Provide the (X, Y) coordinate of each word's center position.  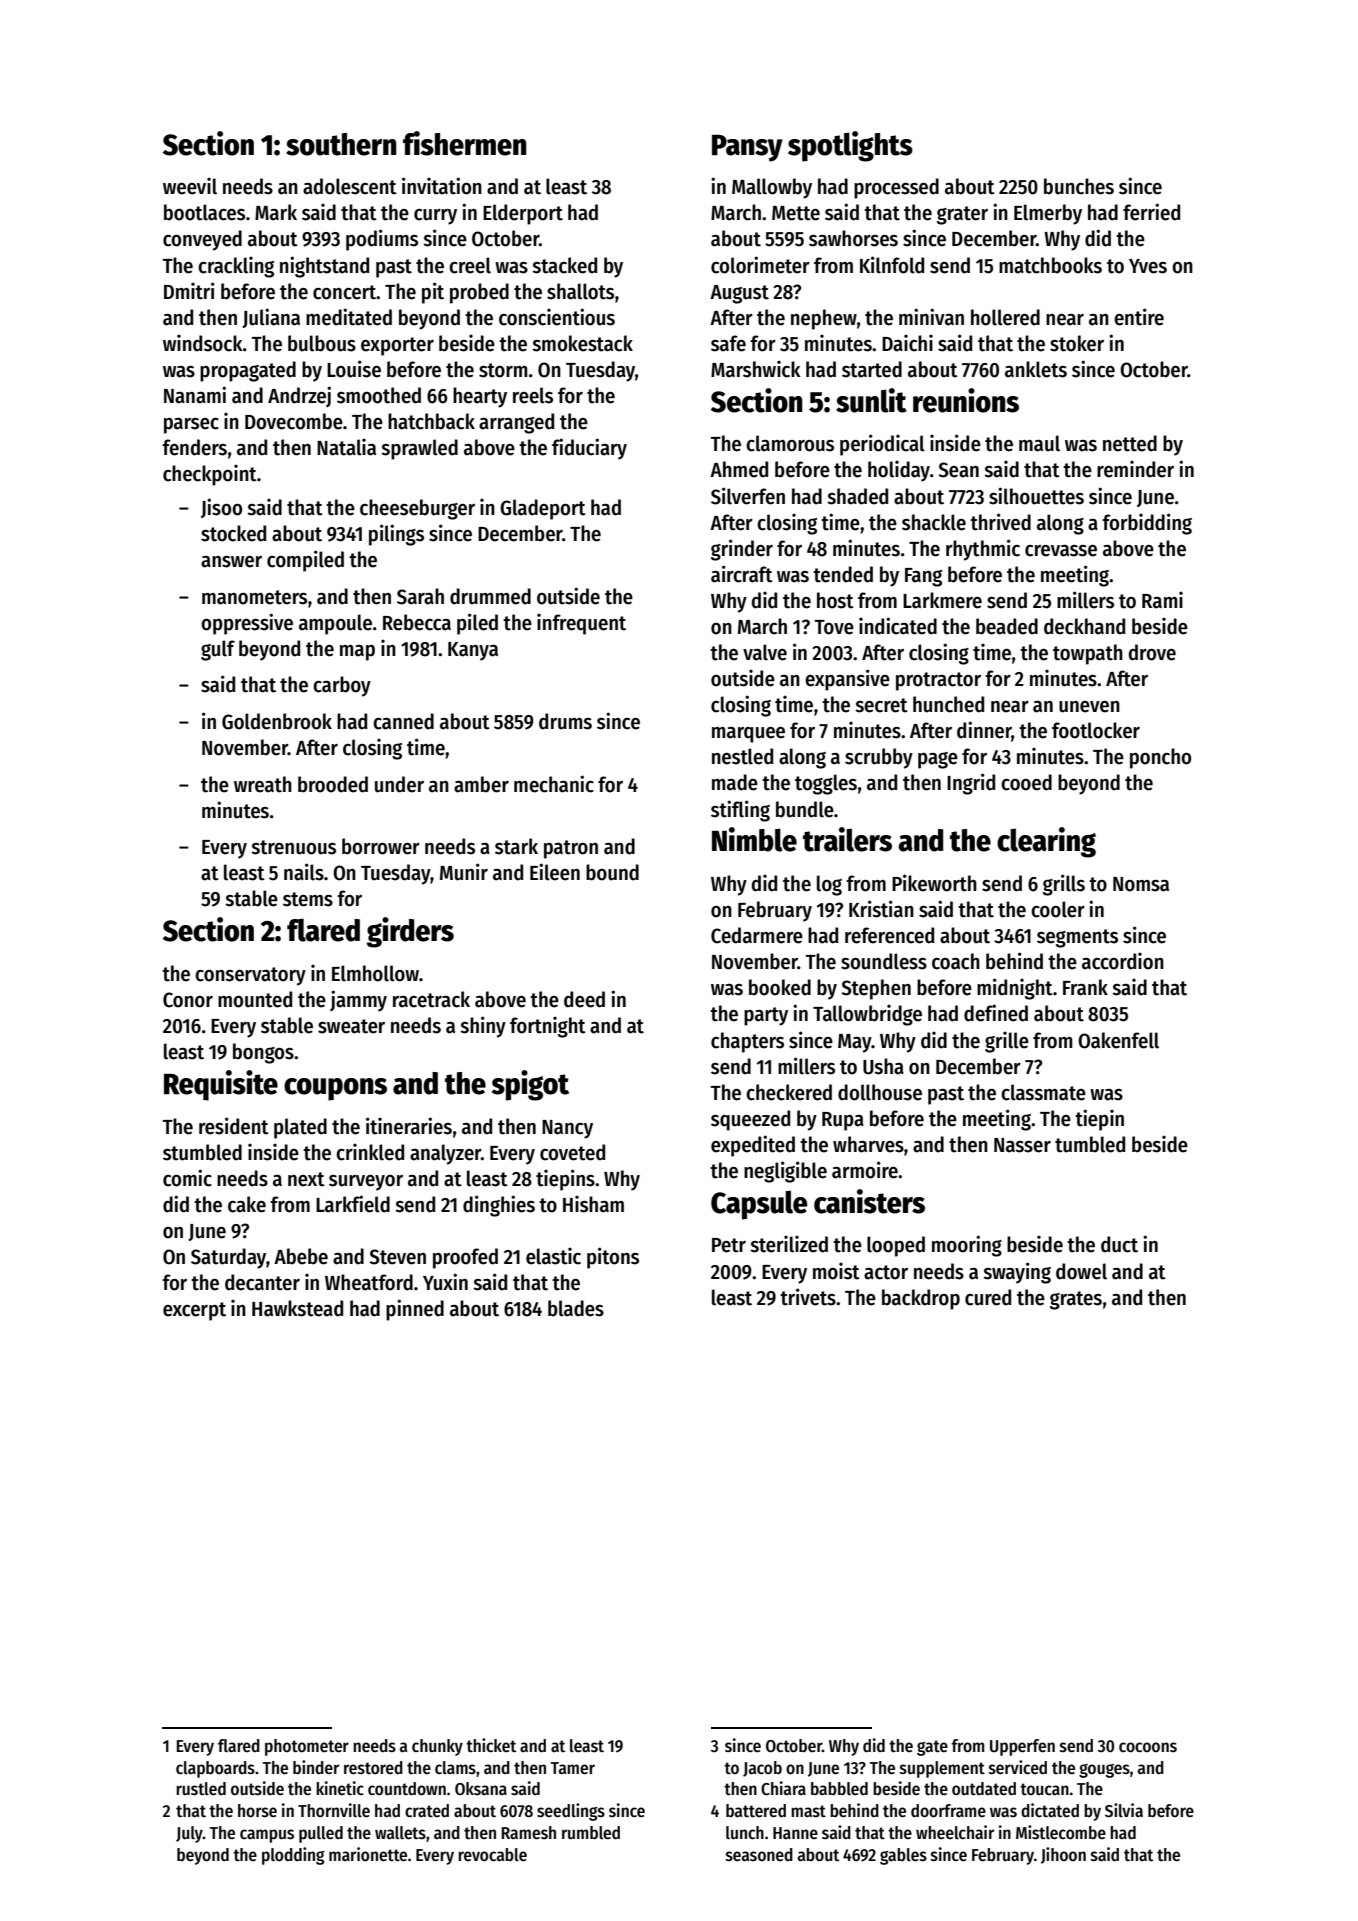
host (835, 600)
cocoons (1148, 1747)
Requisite (221, 1085)
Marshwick (756, 369)
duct (1119, 1244)
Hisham (593, 1204)
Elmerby (1048, 214)
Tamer (573, 1768)
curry (435, 217)
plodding (293, 1856)
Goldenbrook (277, 721)
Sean (958, 470)
